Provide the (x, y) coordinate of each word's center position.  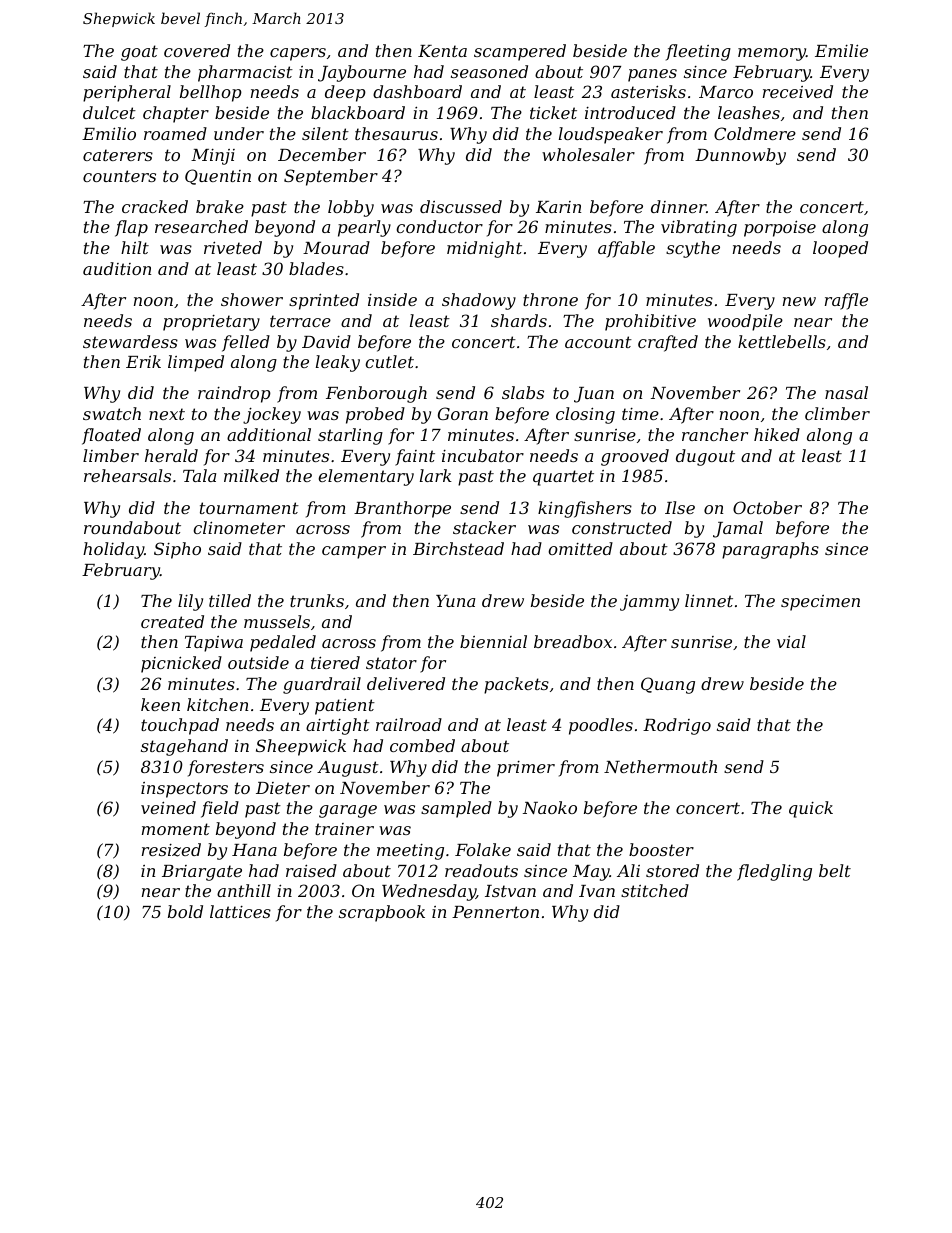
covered (197, 50)
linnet (709, 600)
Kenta (442, 51)
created (172, 621)
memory (772, 54)
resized (171, 850)
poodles (601, 726)
